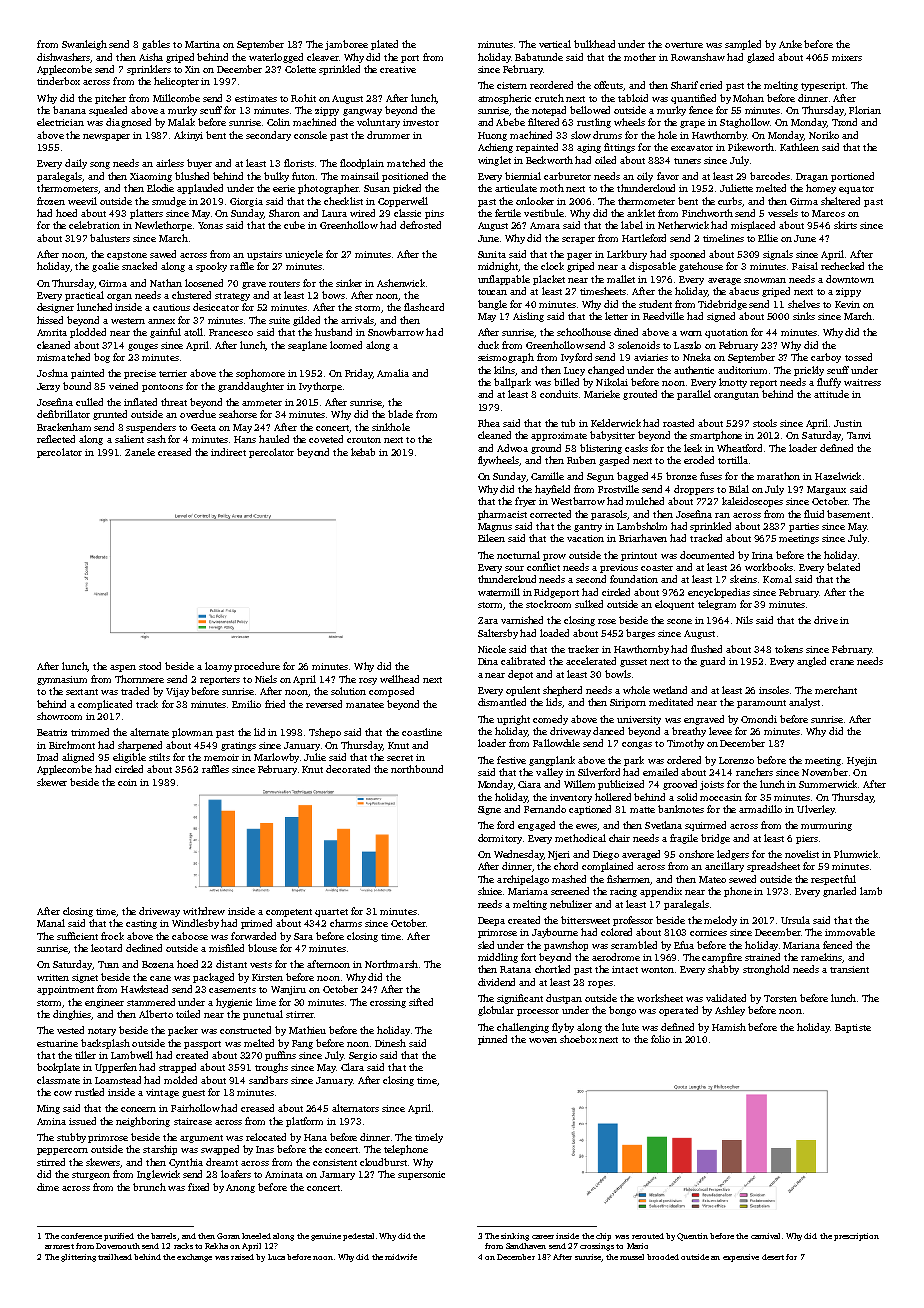 The height and width of the document is (1308, 924). I want to click on jamboree, so click(346, 45).
